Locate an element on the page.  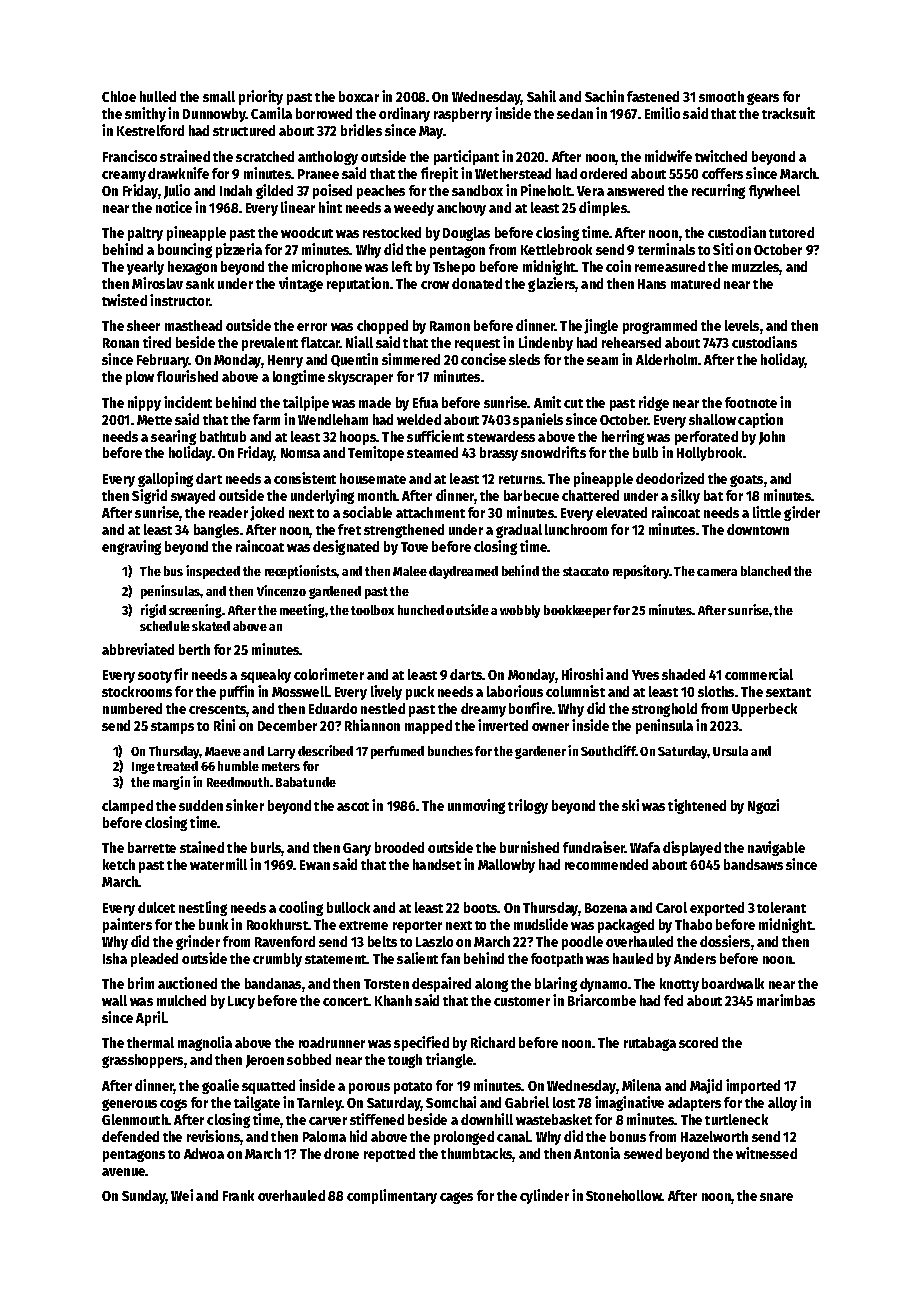
unmoving is located at coordinates (476, 806).
